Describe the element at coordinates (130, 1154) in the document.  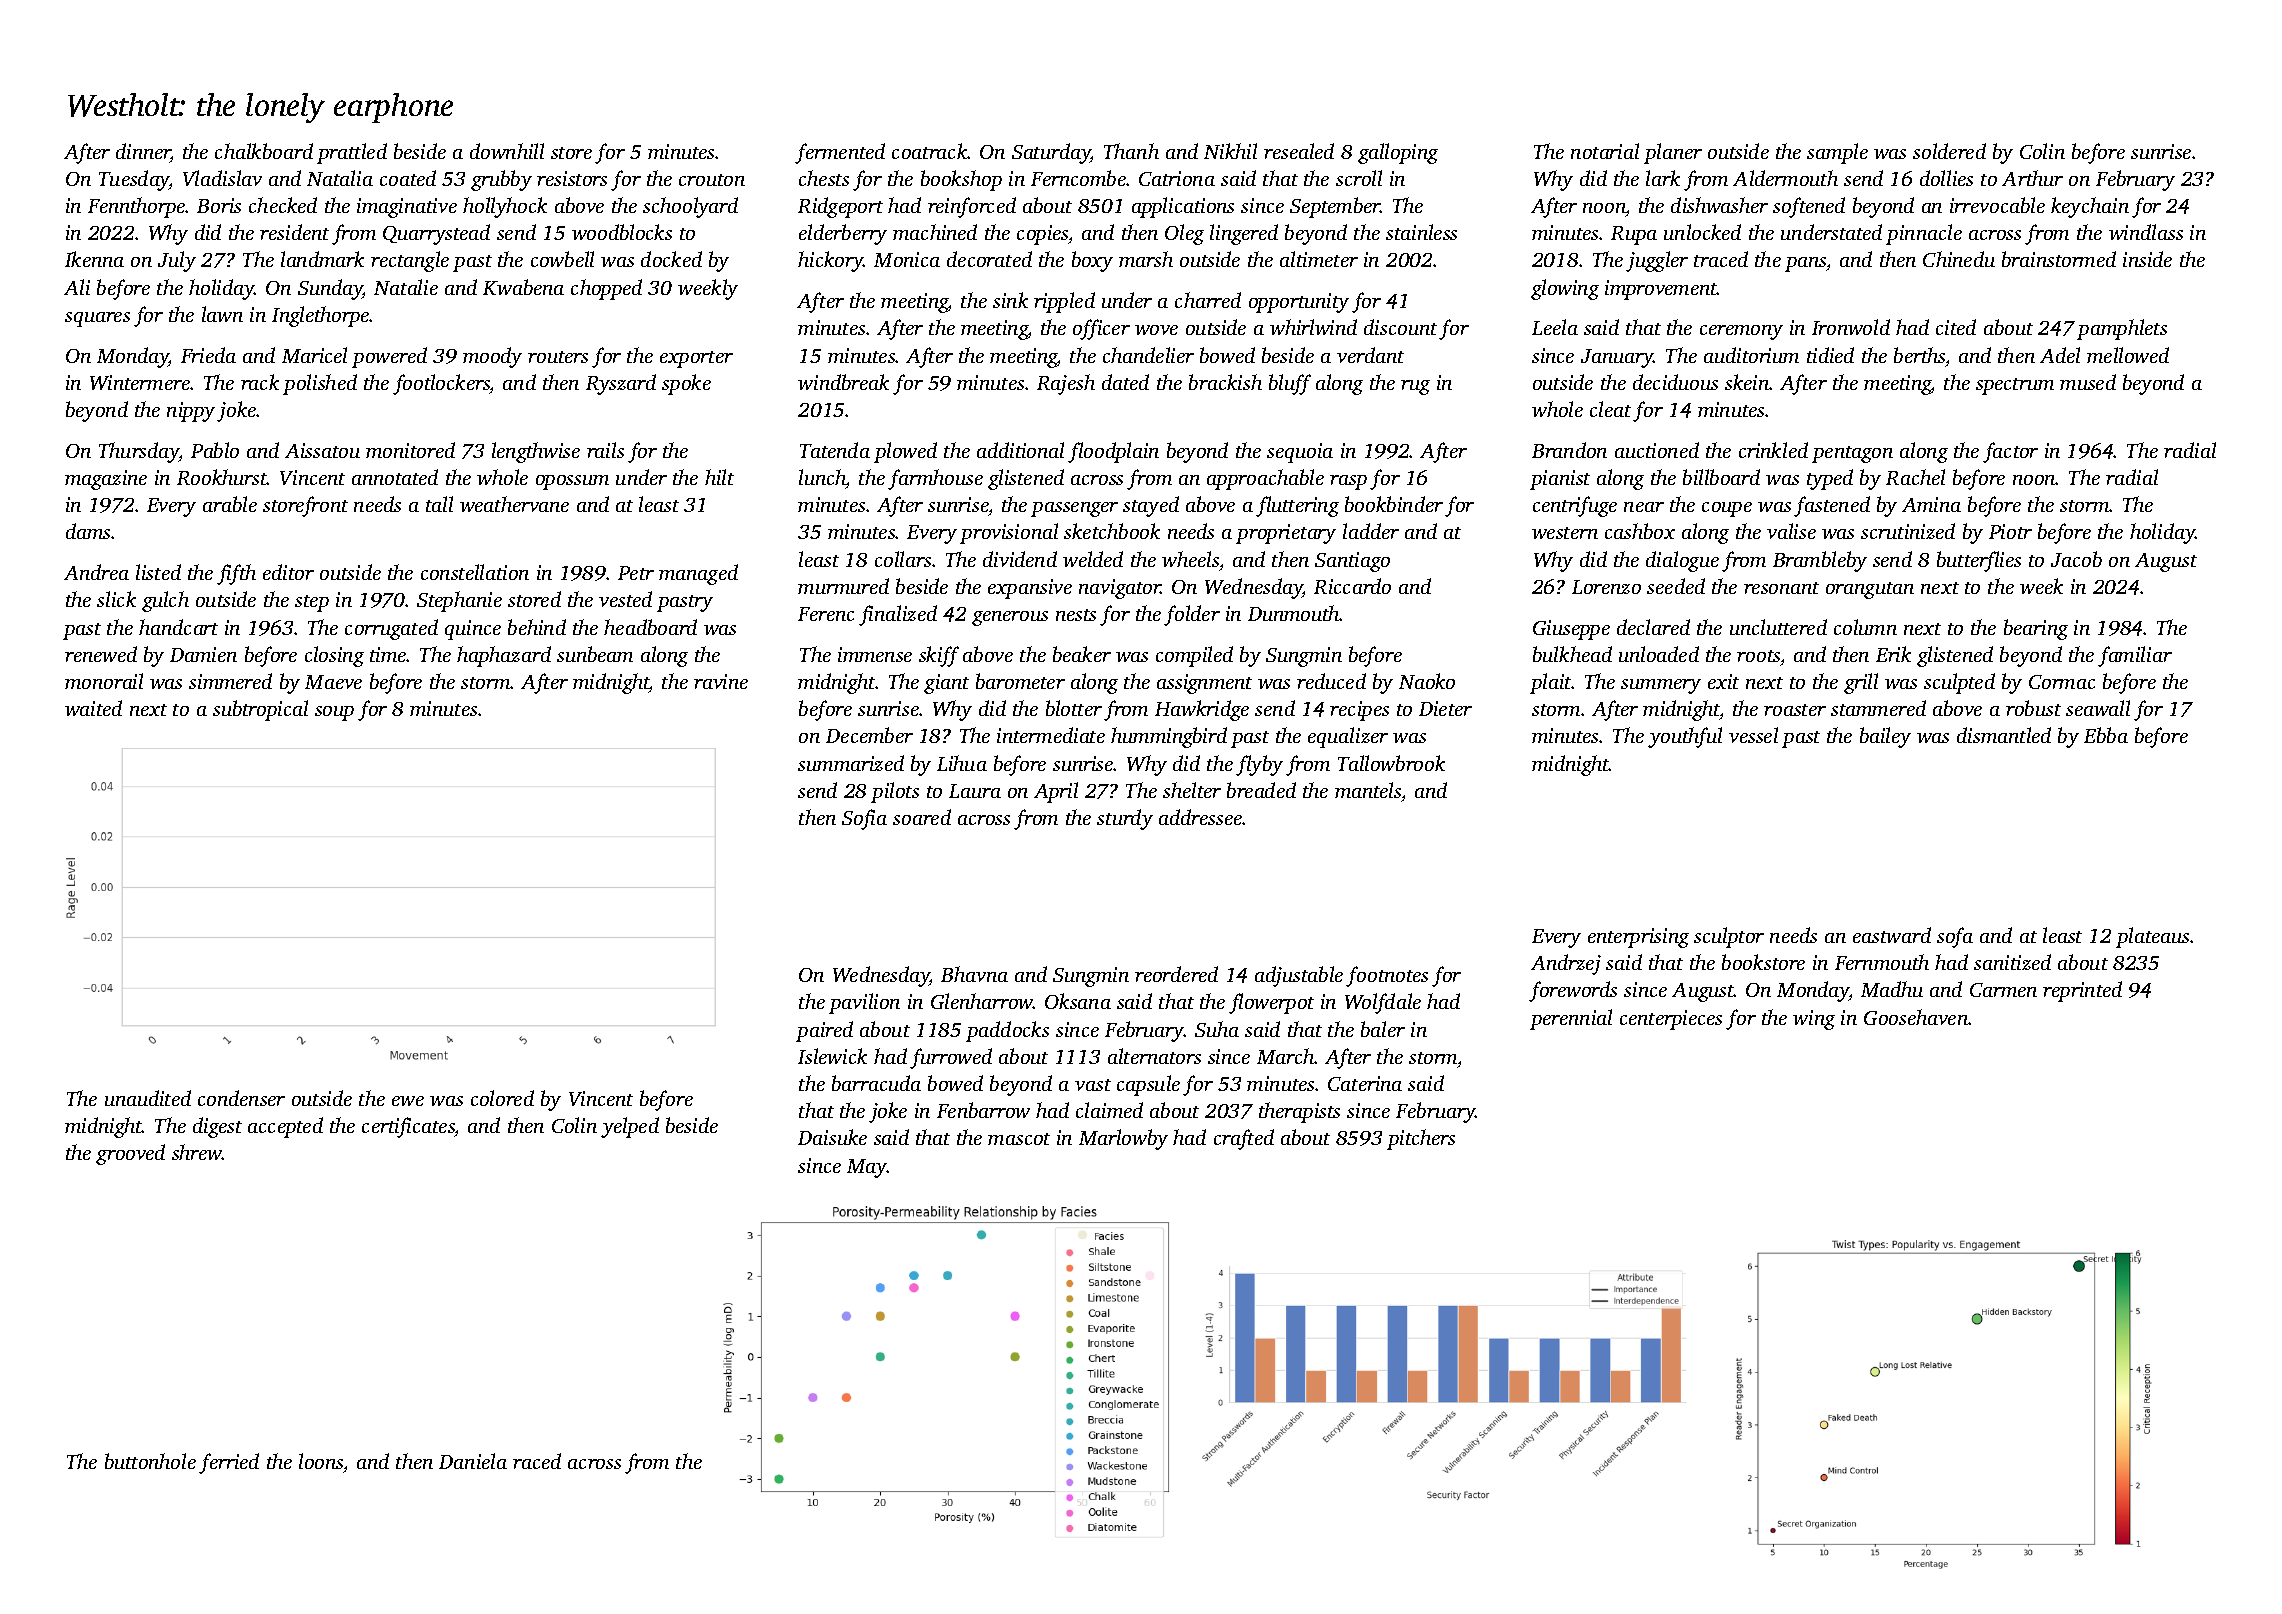
I see `grooved` at that location.
